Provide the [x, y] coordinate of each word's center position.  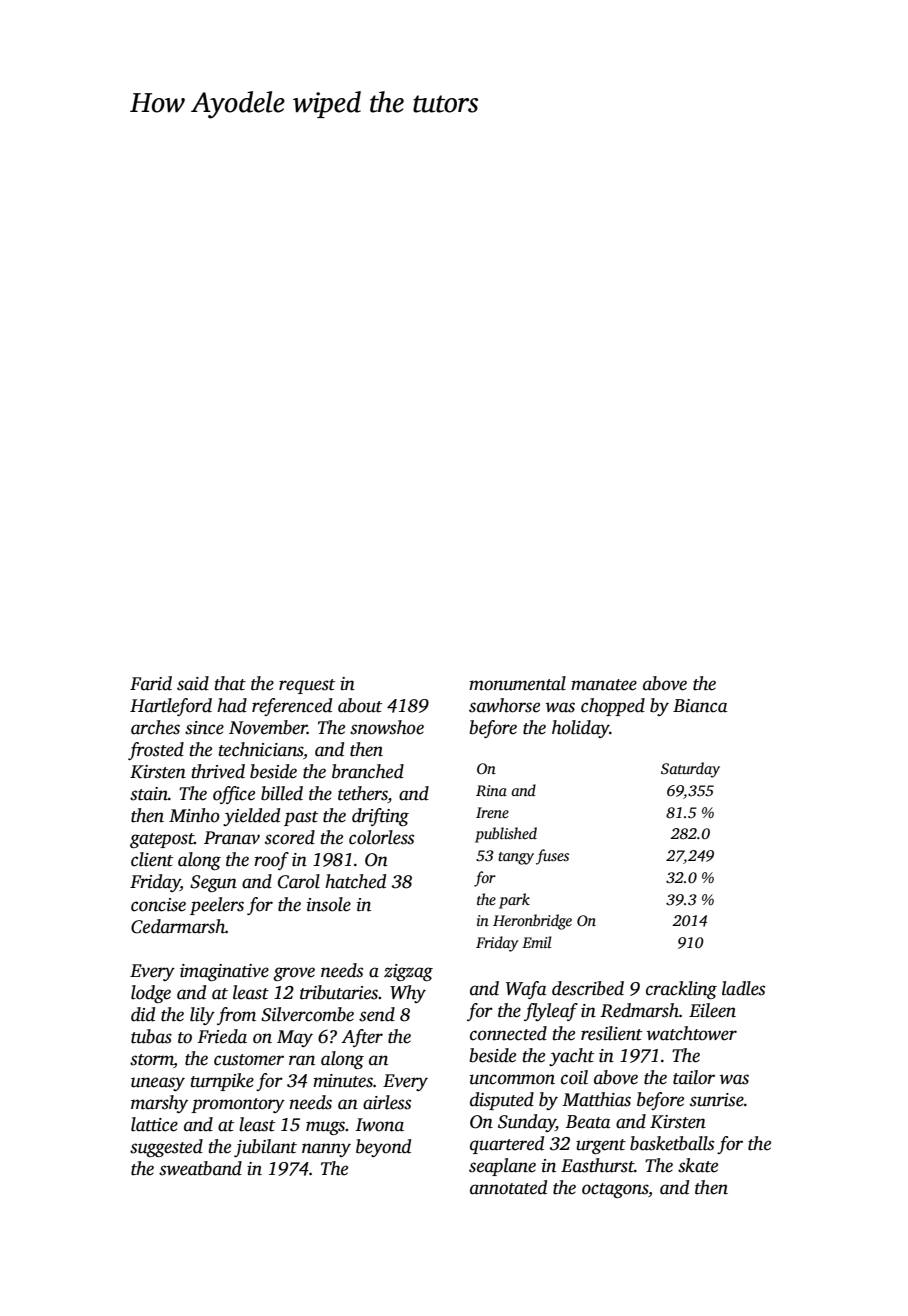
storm [152, 1061]
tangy [516, 858]
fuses [552, 857]
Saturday [690, 770]
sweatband [200, 1168]
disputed [502, 1101]
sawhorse [504, 705]
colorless [381, 837]
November [268, 727]
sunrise [717, 1100]
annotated [508, 1187]
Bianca [700, 706]
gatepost [162, 840]
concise [158, 905]
